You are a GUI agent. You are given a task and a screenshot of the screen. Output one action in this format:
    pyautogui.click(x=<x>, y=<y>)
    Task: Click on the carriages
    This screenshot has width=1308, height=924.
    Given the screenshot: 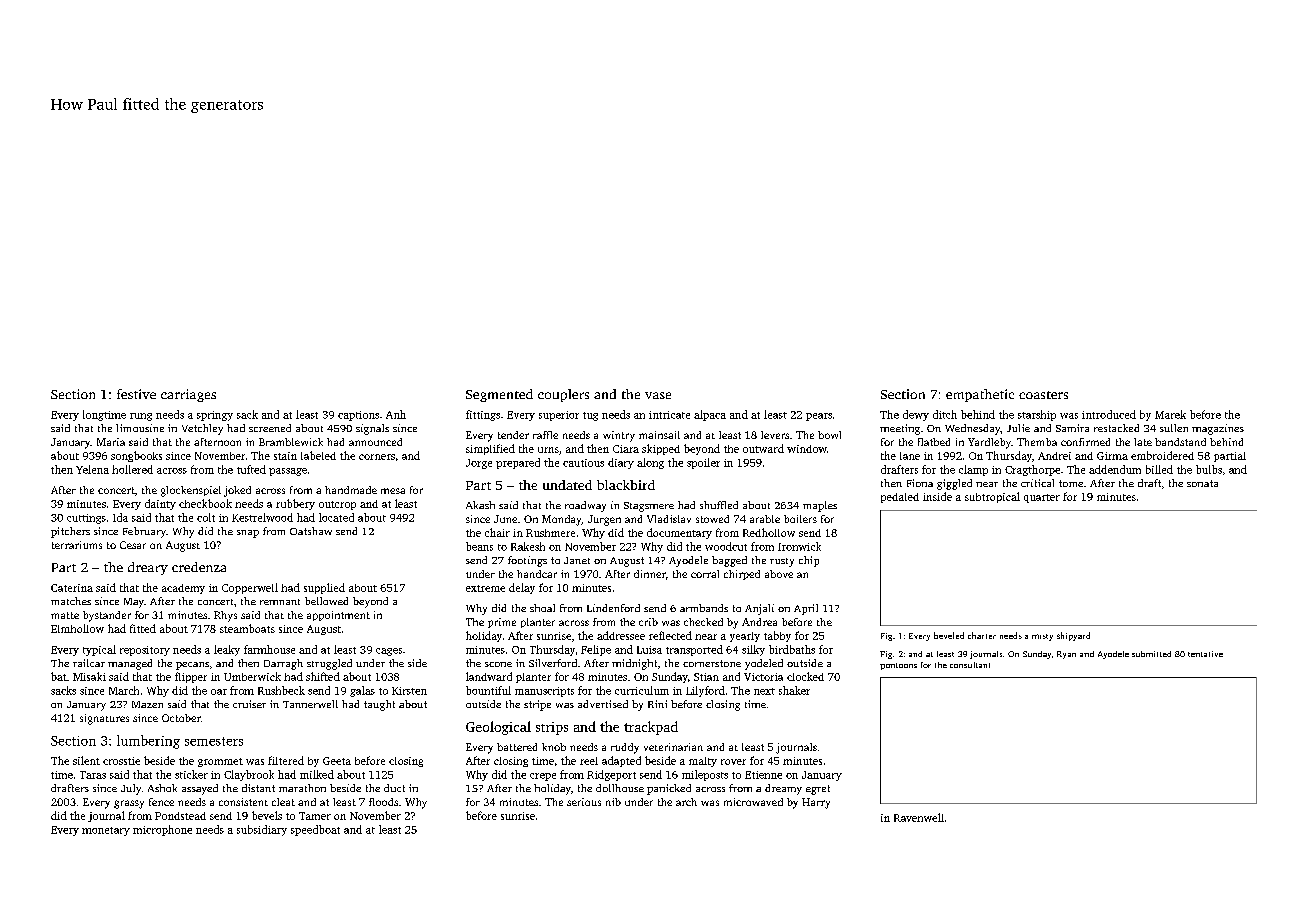 What is the action you would take?
    pyautogui.click(x=188, y=395)
